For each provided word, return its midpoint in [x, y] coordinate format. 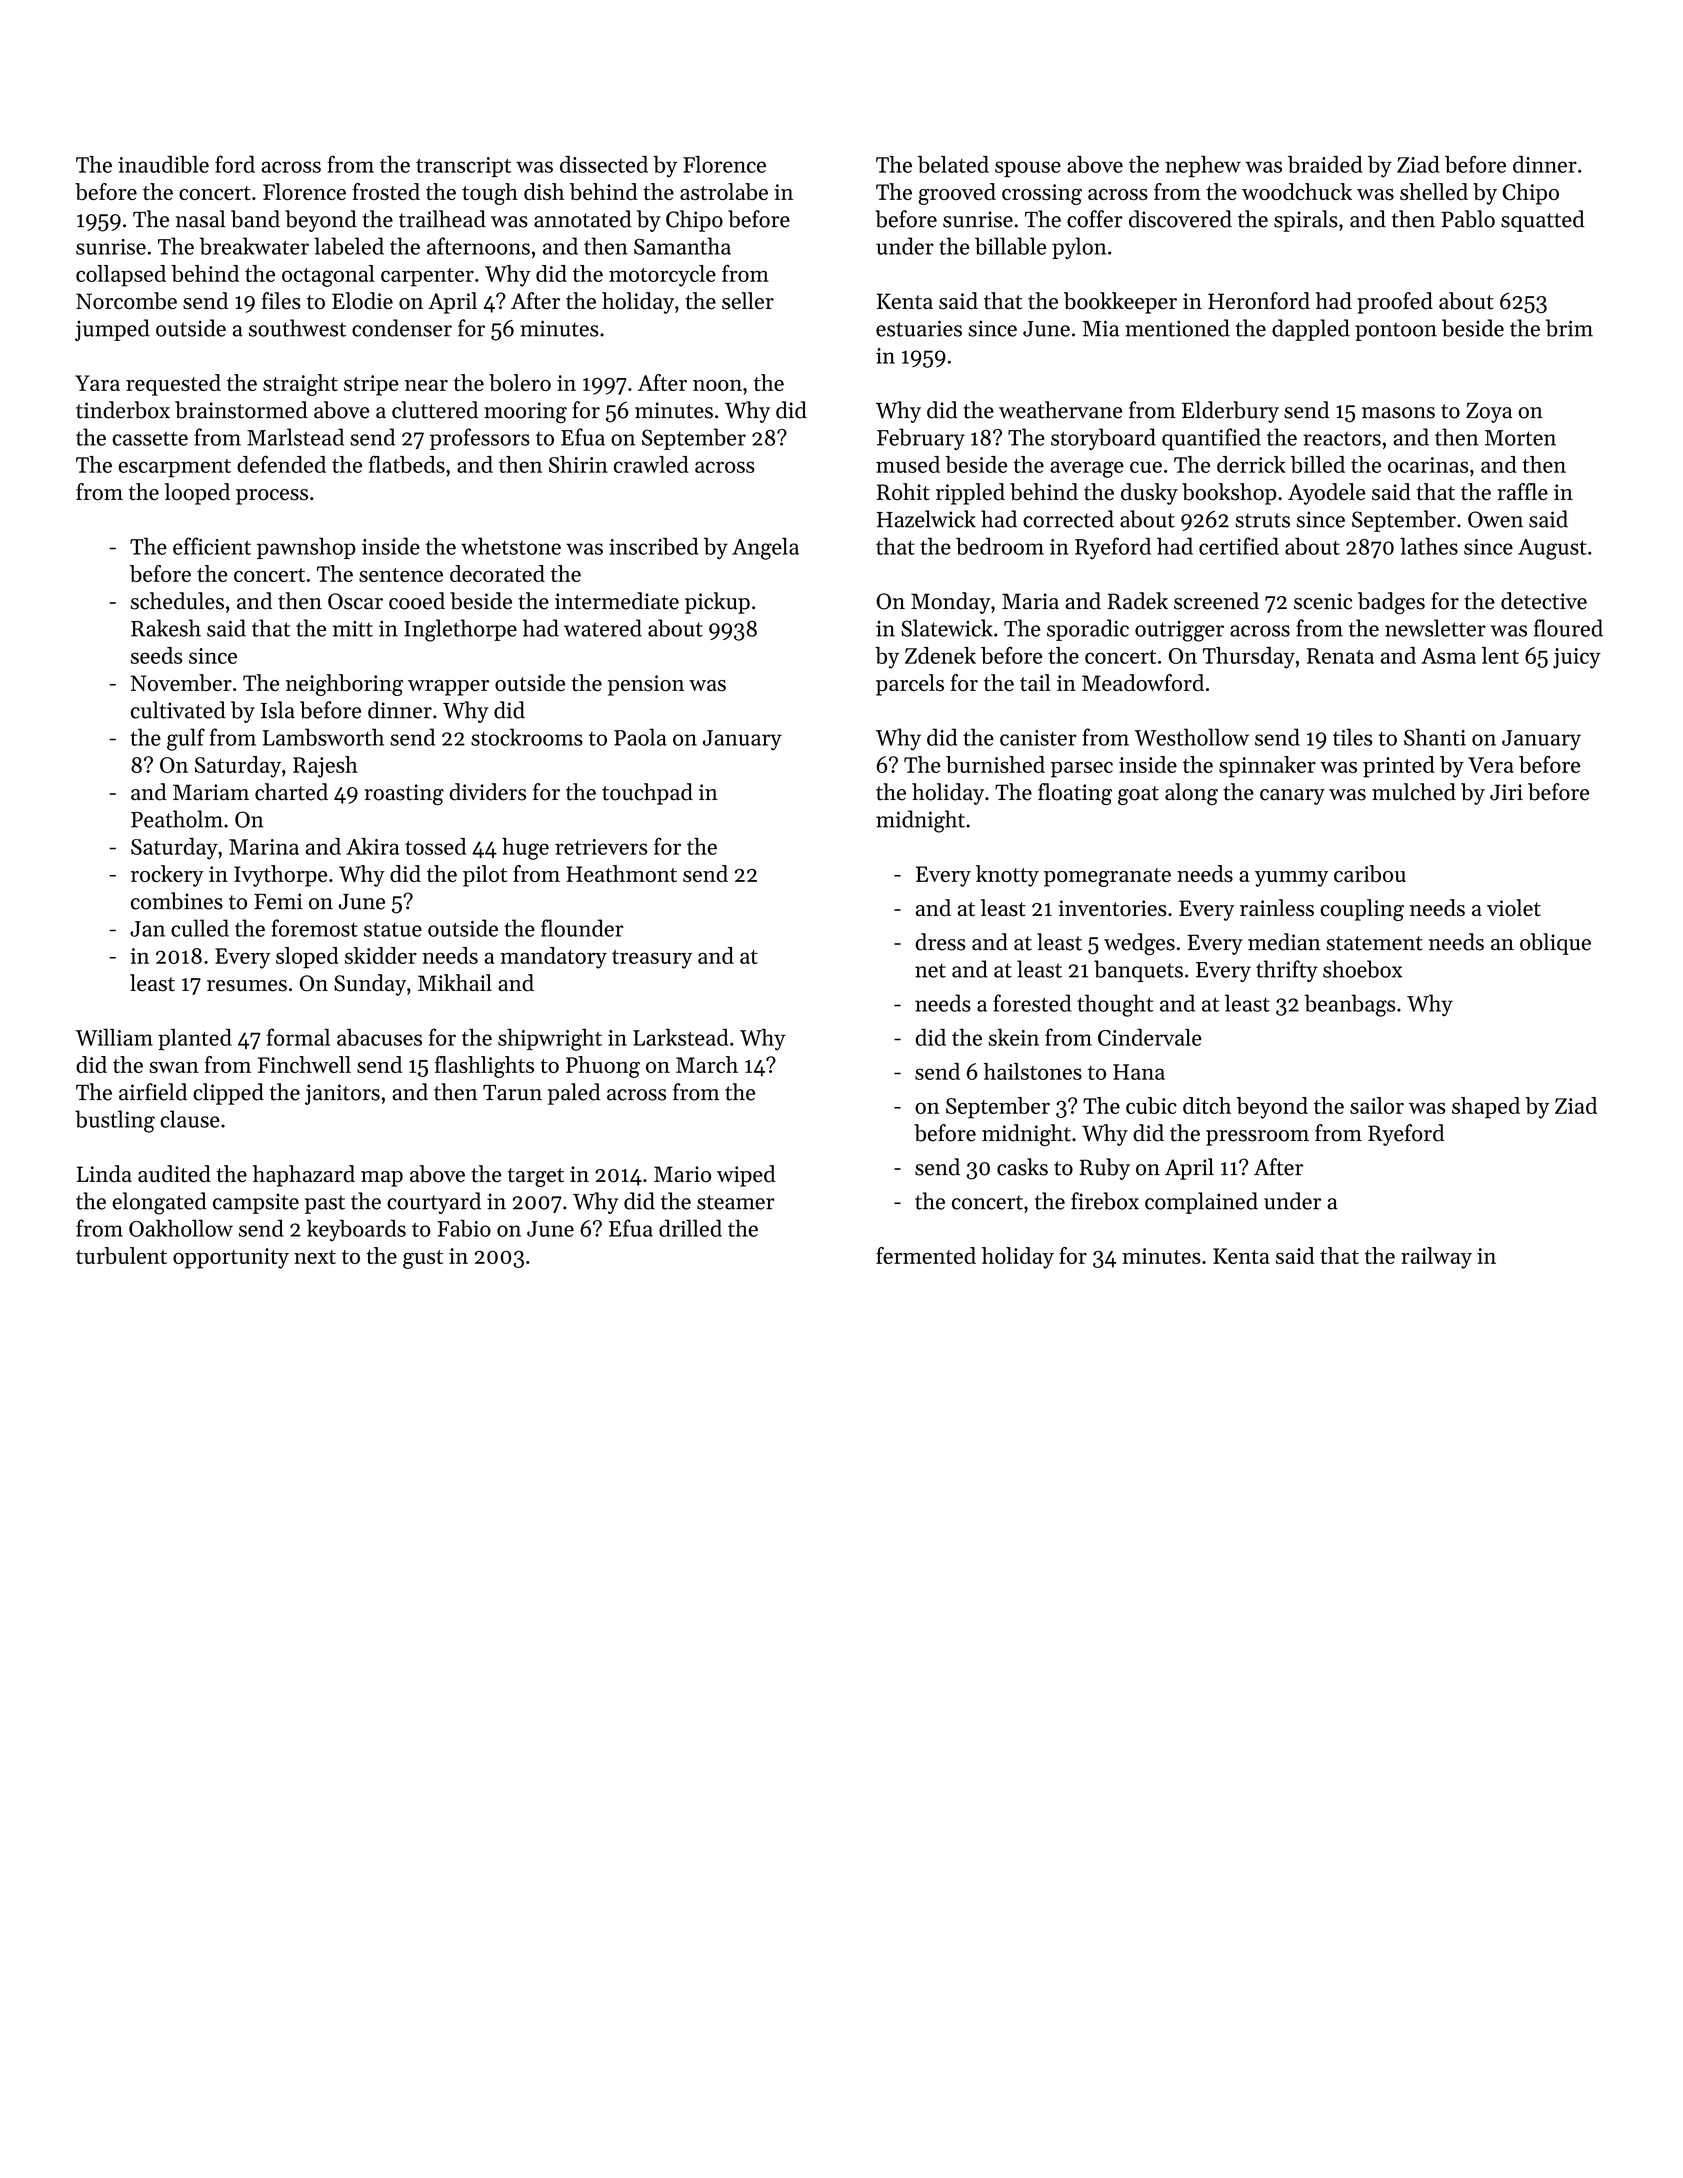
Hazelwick [926, 519]
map [382, 1179]
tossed [435, 846]
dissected [604, 164]
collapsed [121, 276]
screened [1216, 601]
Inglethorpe [460, 630]
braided [1325, 164]
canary [1292, 797]
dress [940, 942]
